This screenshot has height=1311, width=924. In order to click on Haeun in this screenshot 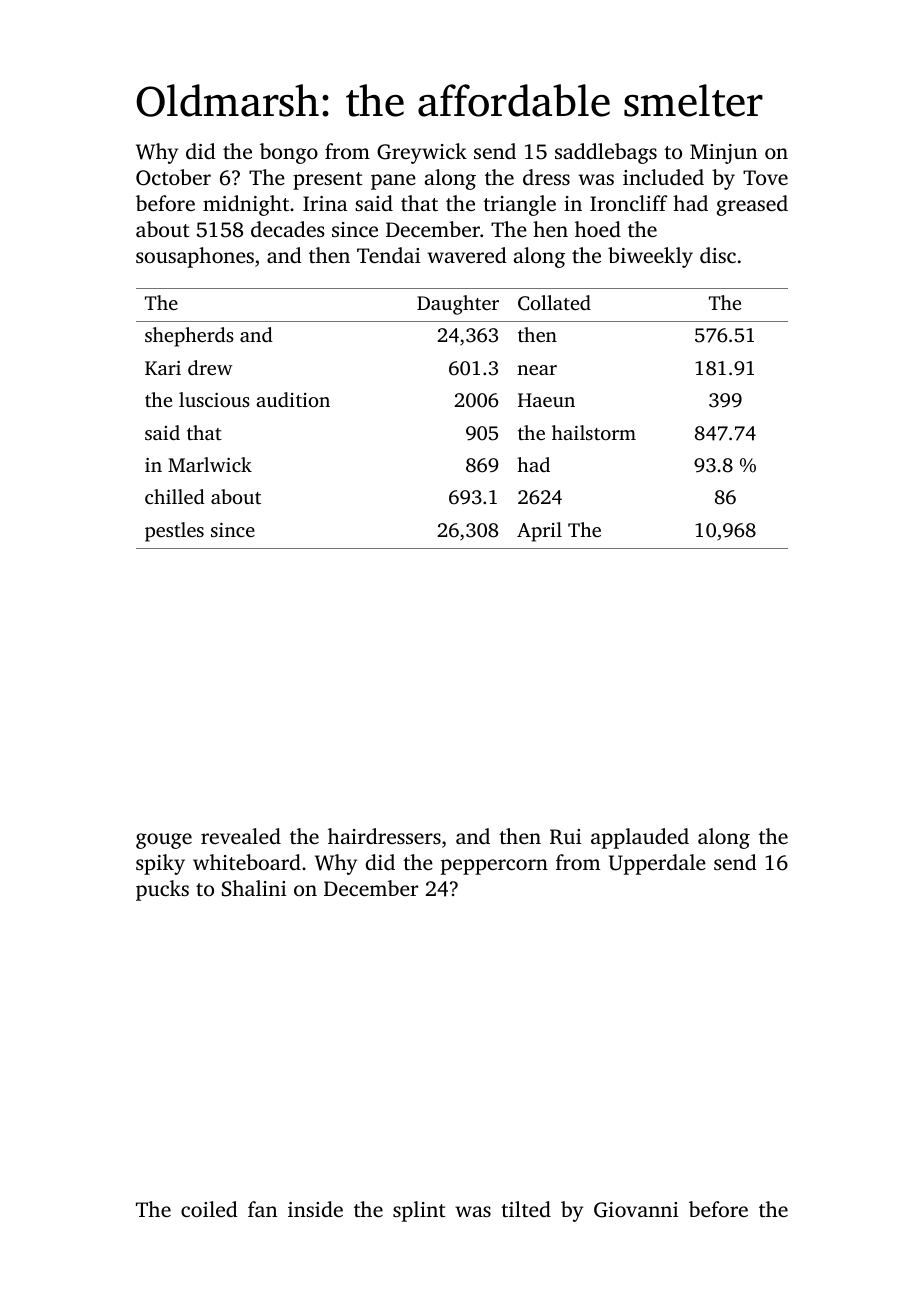, I will do `click(546, 400)`.
